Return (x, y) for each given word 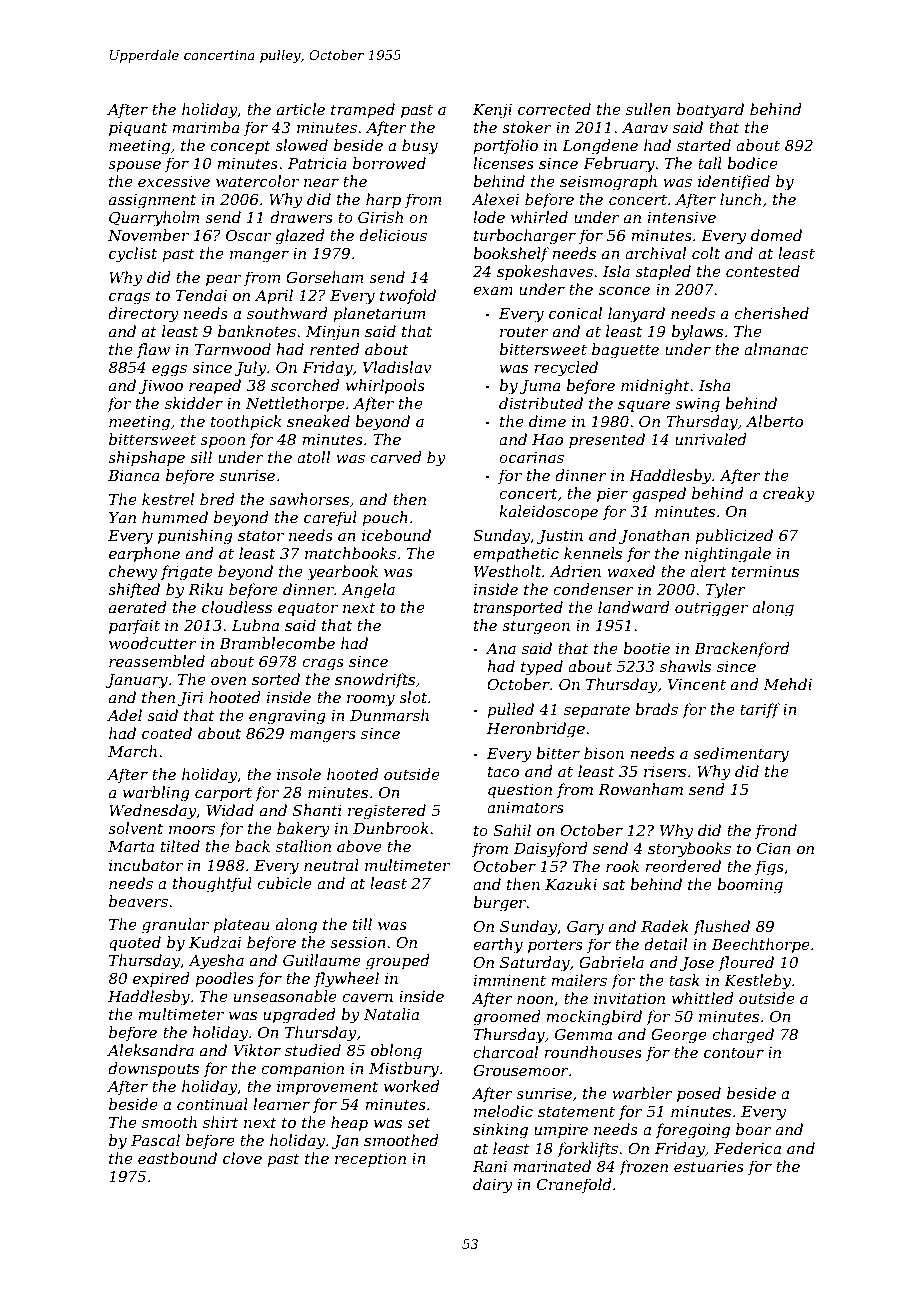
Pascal (155, 1140)
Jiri (190, 699)
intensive (682, 217)
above (359, 846)
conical (575, 313)
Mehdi (787, 684)
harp (383, 200)
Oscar (248, 235)
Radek (665, 926)
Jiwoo (161, 387)
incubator (146, 865)
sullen (648, 109)
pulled (510, 710)
